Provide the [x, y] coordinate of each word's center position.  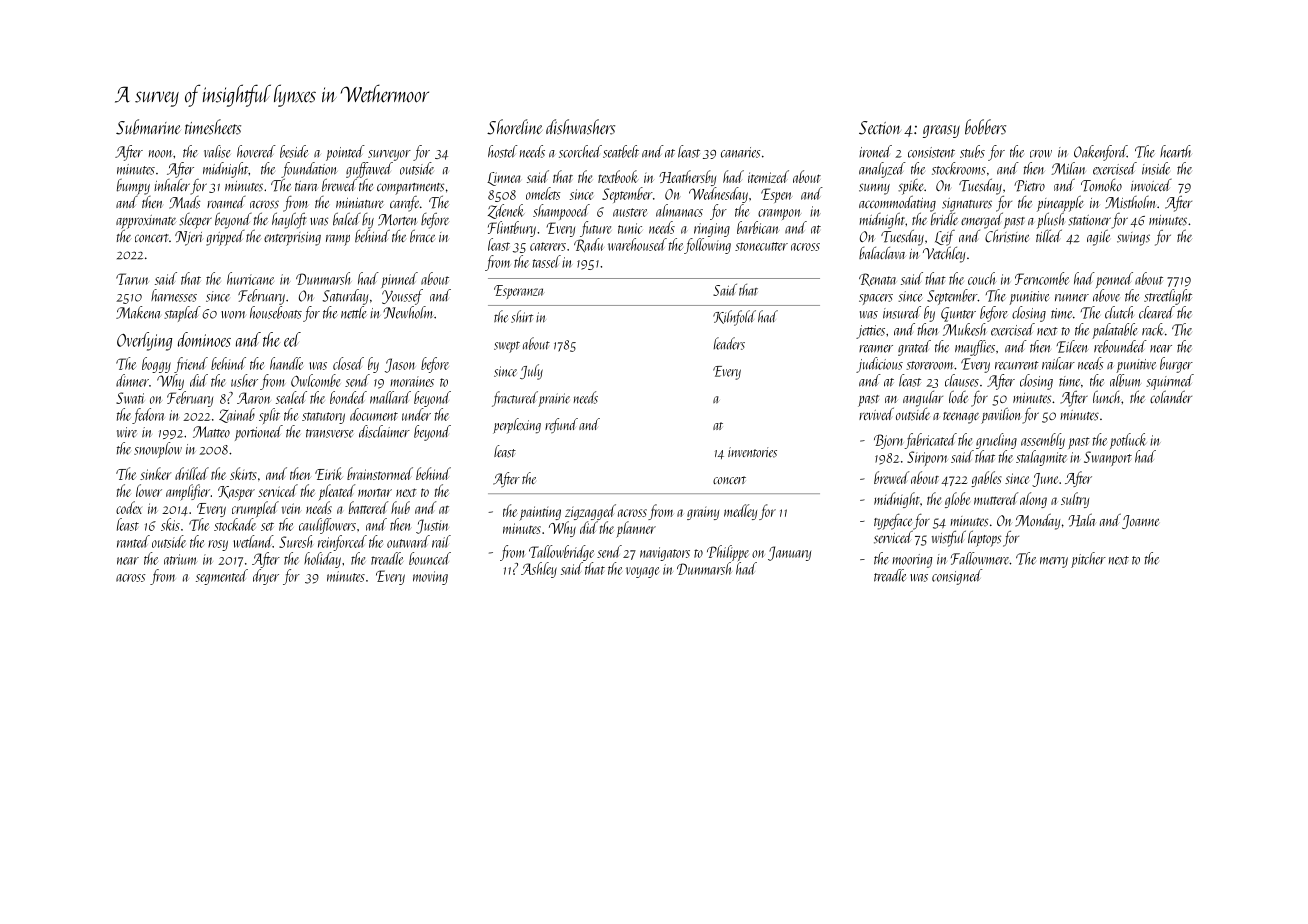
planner [636, 529]
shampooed [561, 212]
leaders [729, 343]
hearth [1175, 151]
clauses [962, 380]
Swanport [1108, 458]
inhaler [172, 185]
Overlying [144, 341]
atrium [180, 559]
